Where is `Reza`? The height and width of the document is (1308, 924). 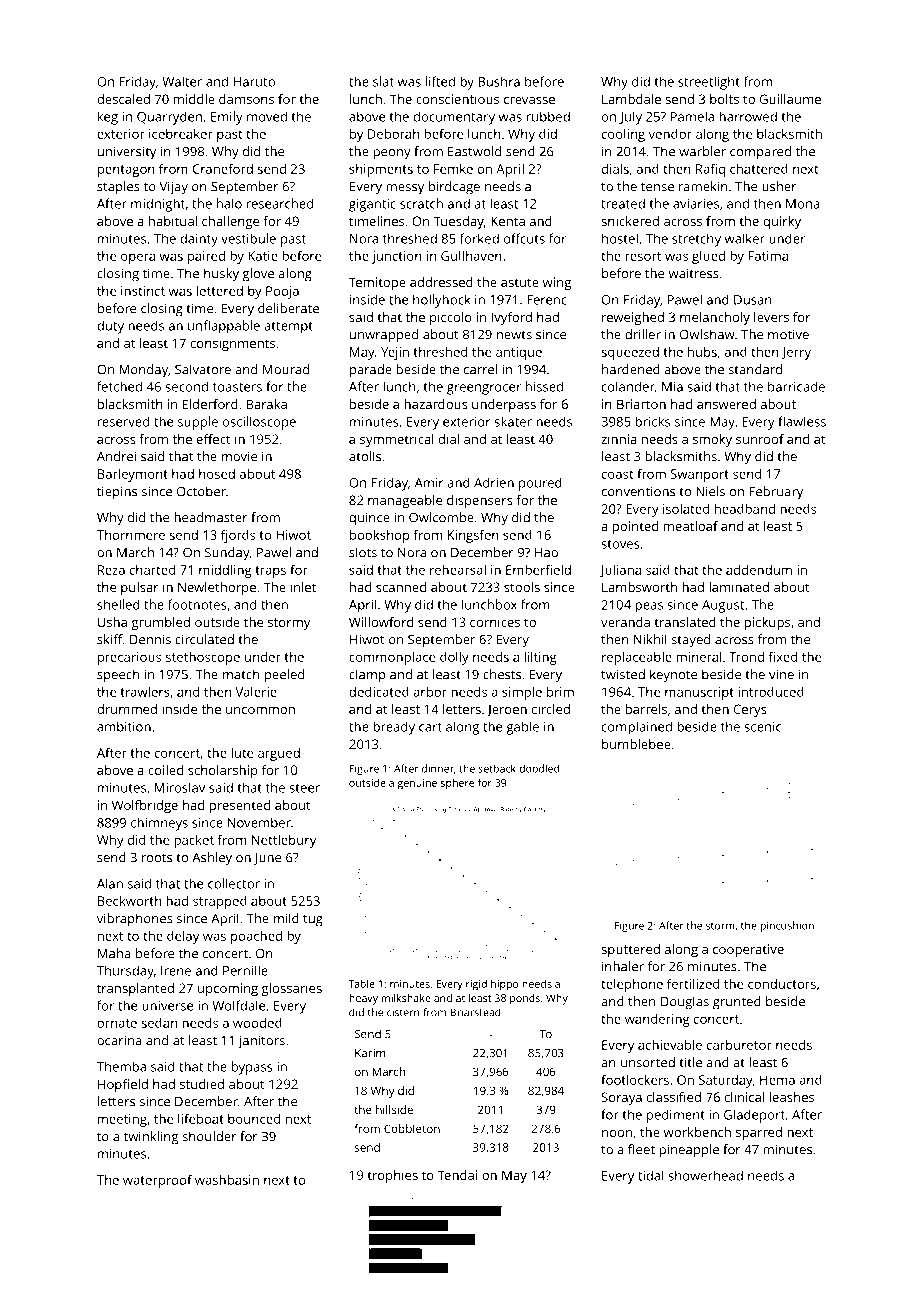
Reza is located at coordinates (111, 570).
